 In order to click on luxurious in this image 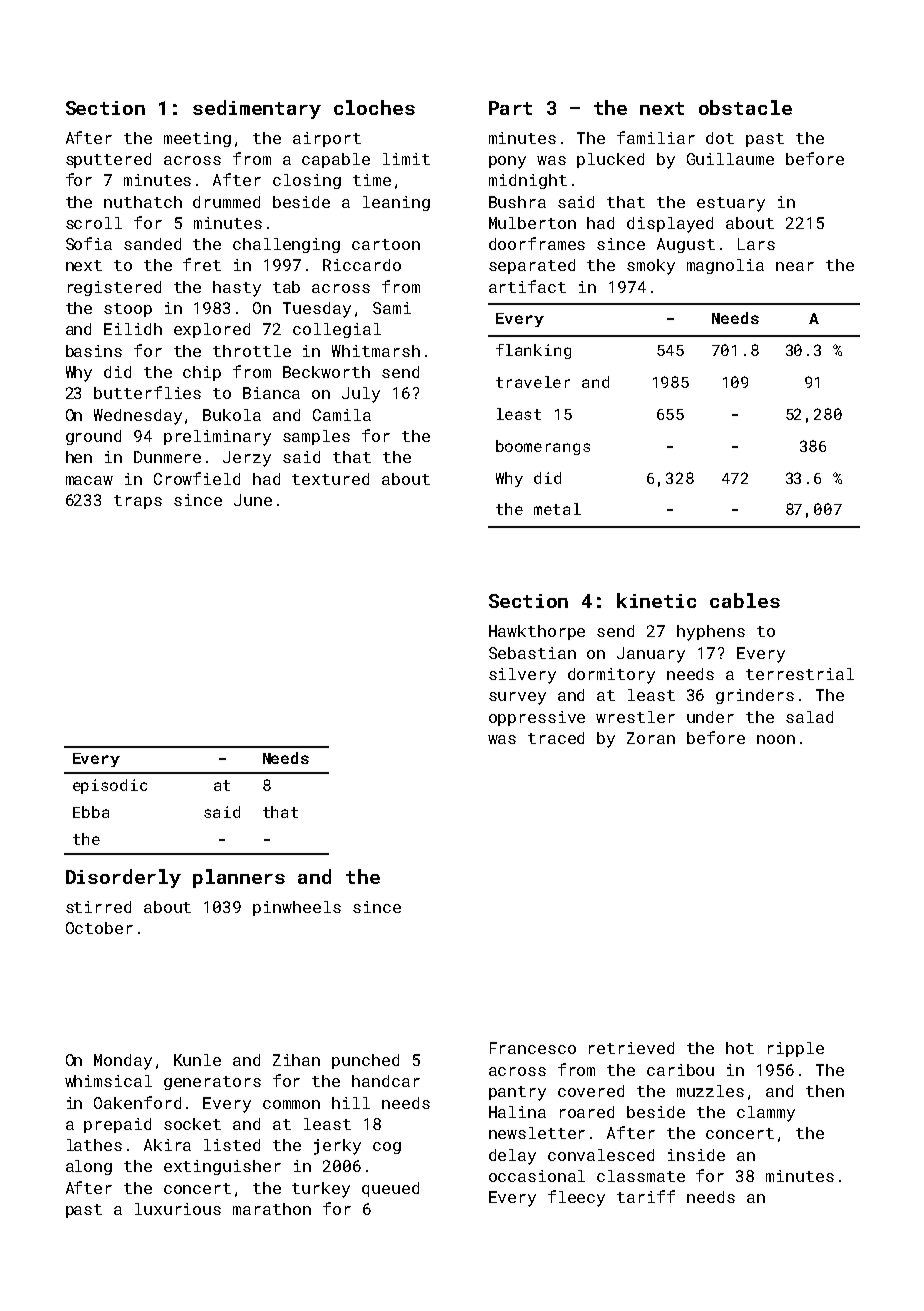, I will do `click(178, 1209)`.
